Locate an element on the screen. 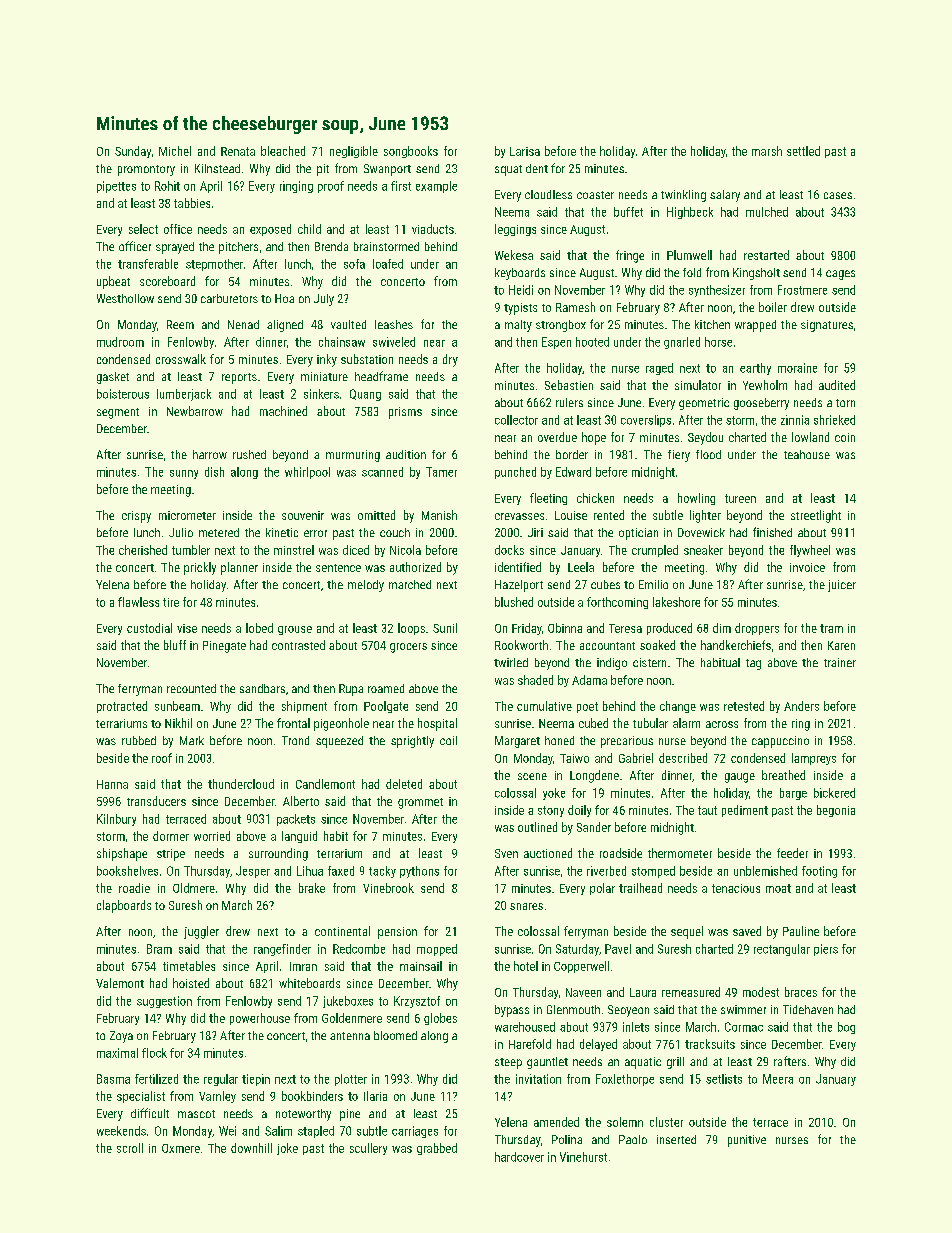  downhill is located at coordinates (251, 1148).
